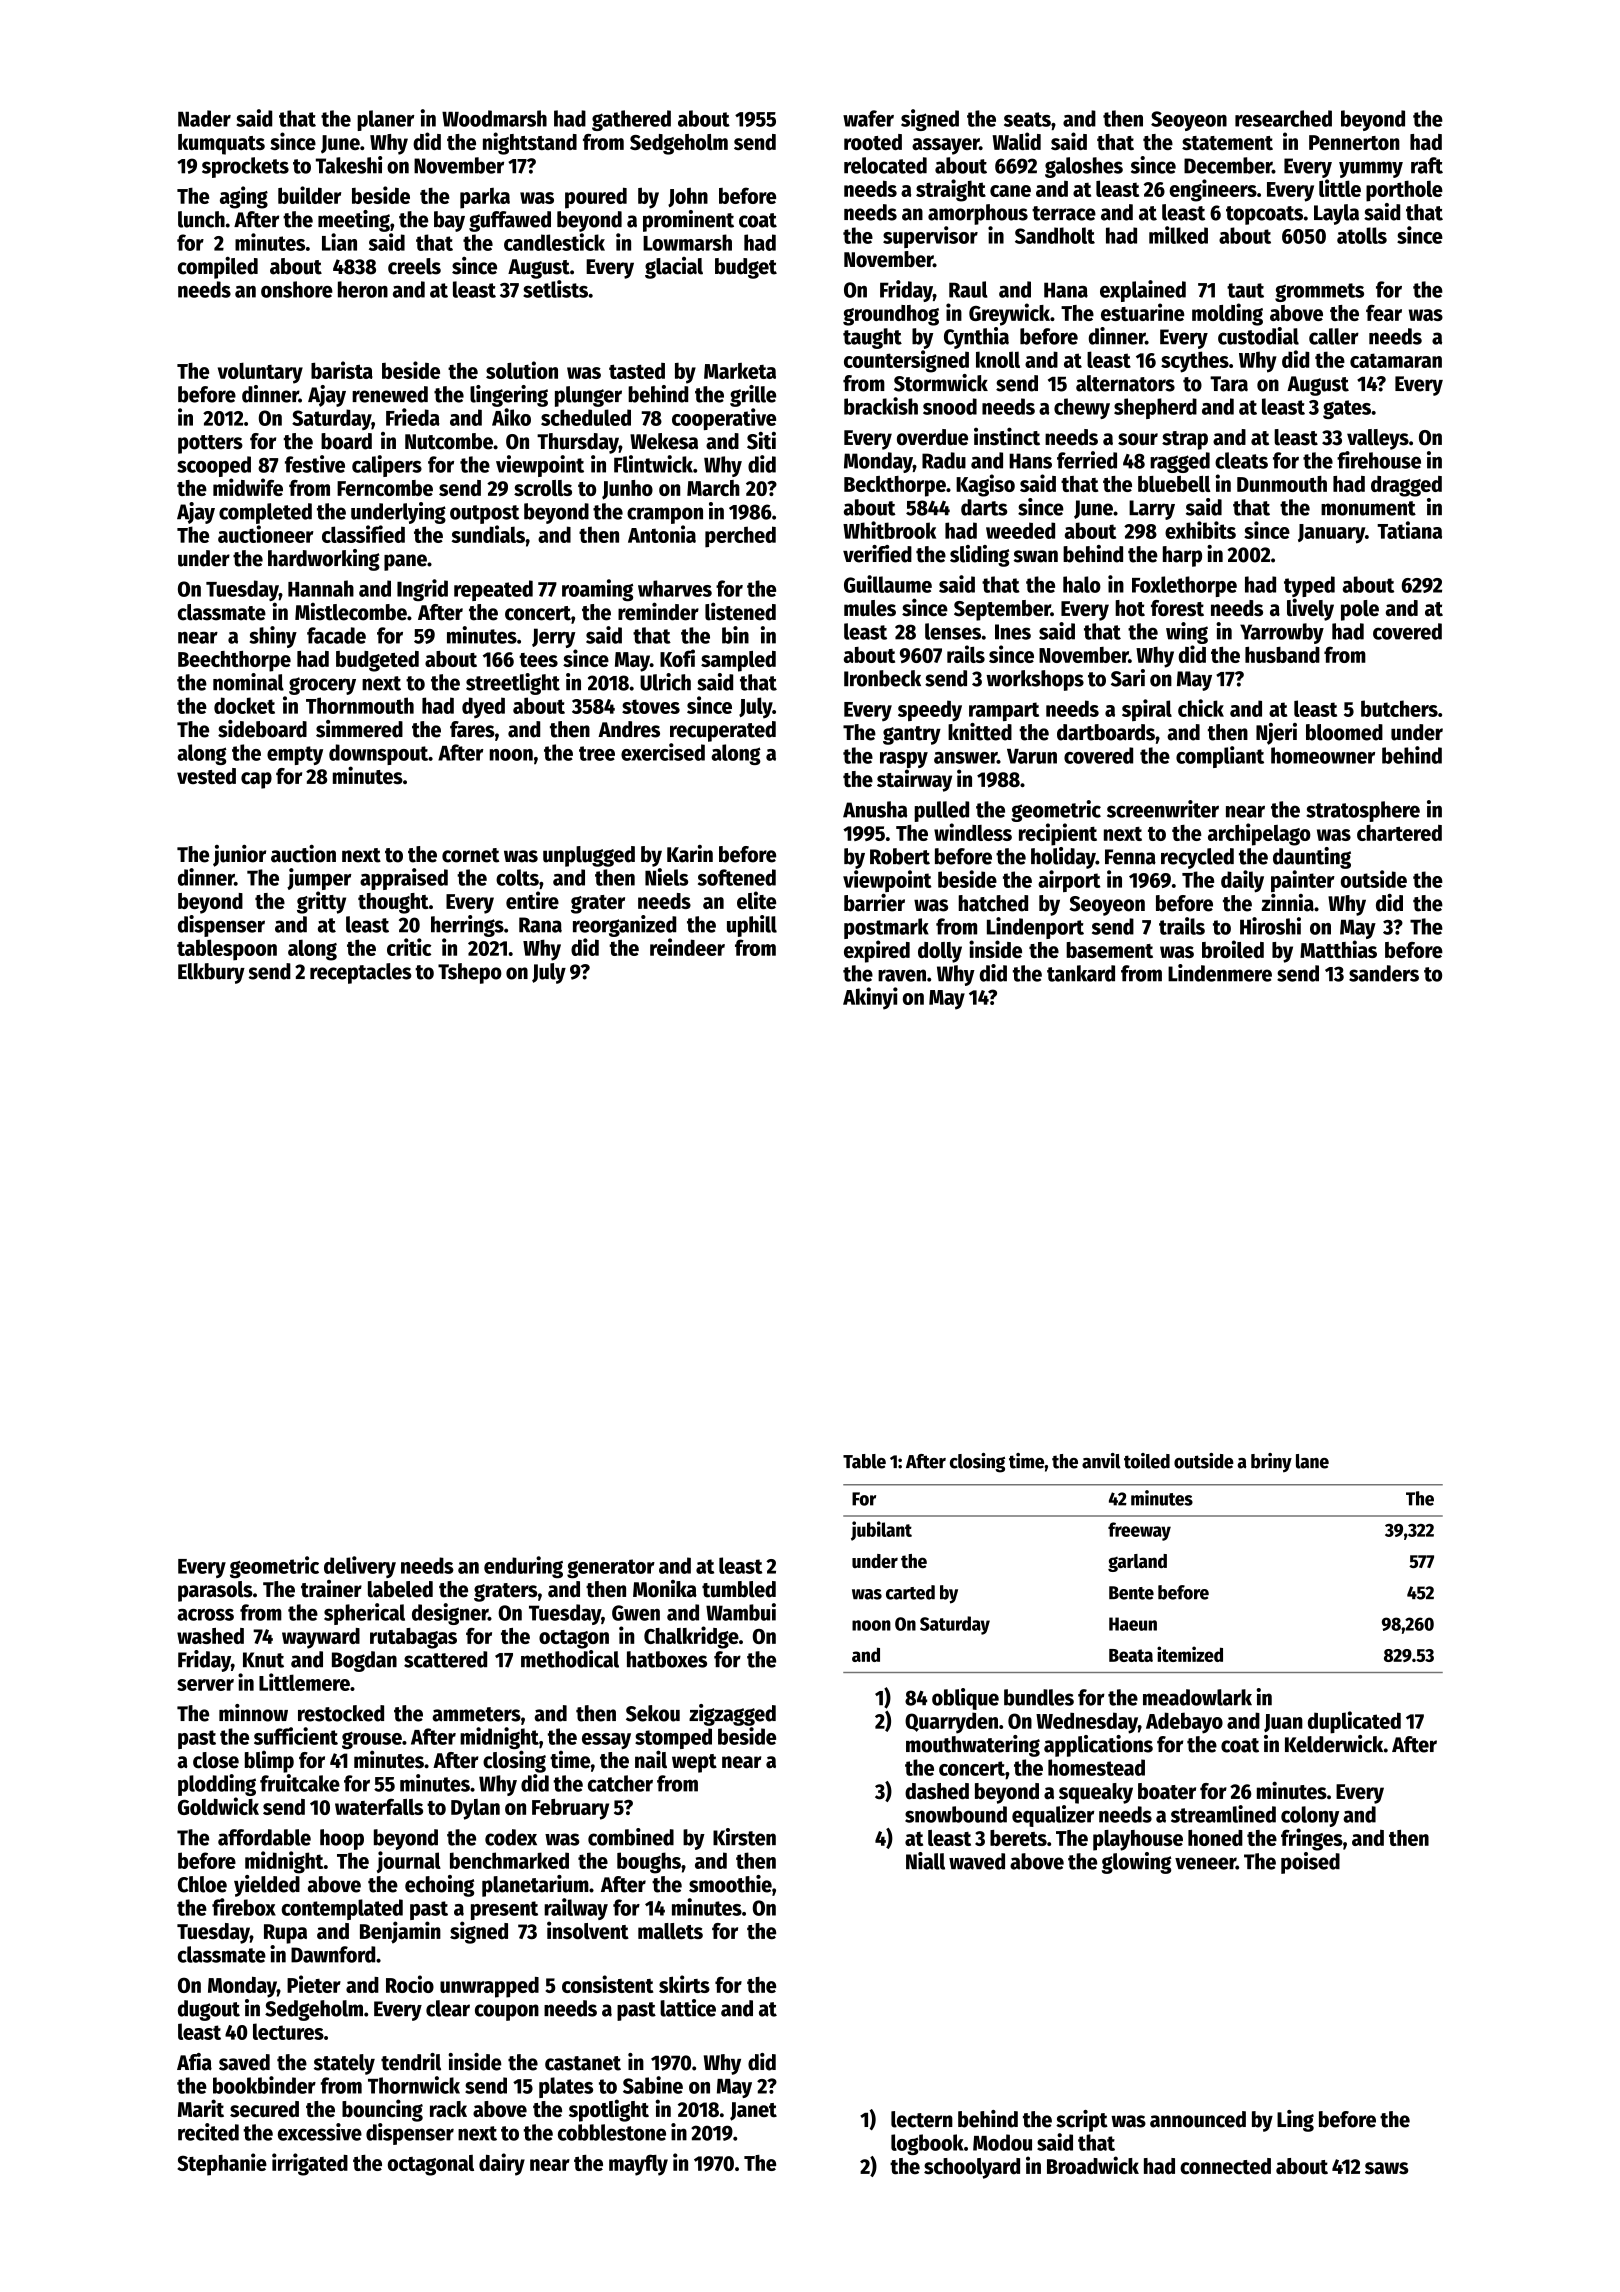 The height and width of the screenshot is (2292, 1620). What do you see at coordinates (204, 118) in the screenshot?
I see `Nader` at bounding box center [204, 118].
